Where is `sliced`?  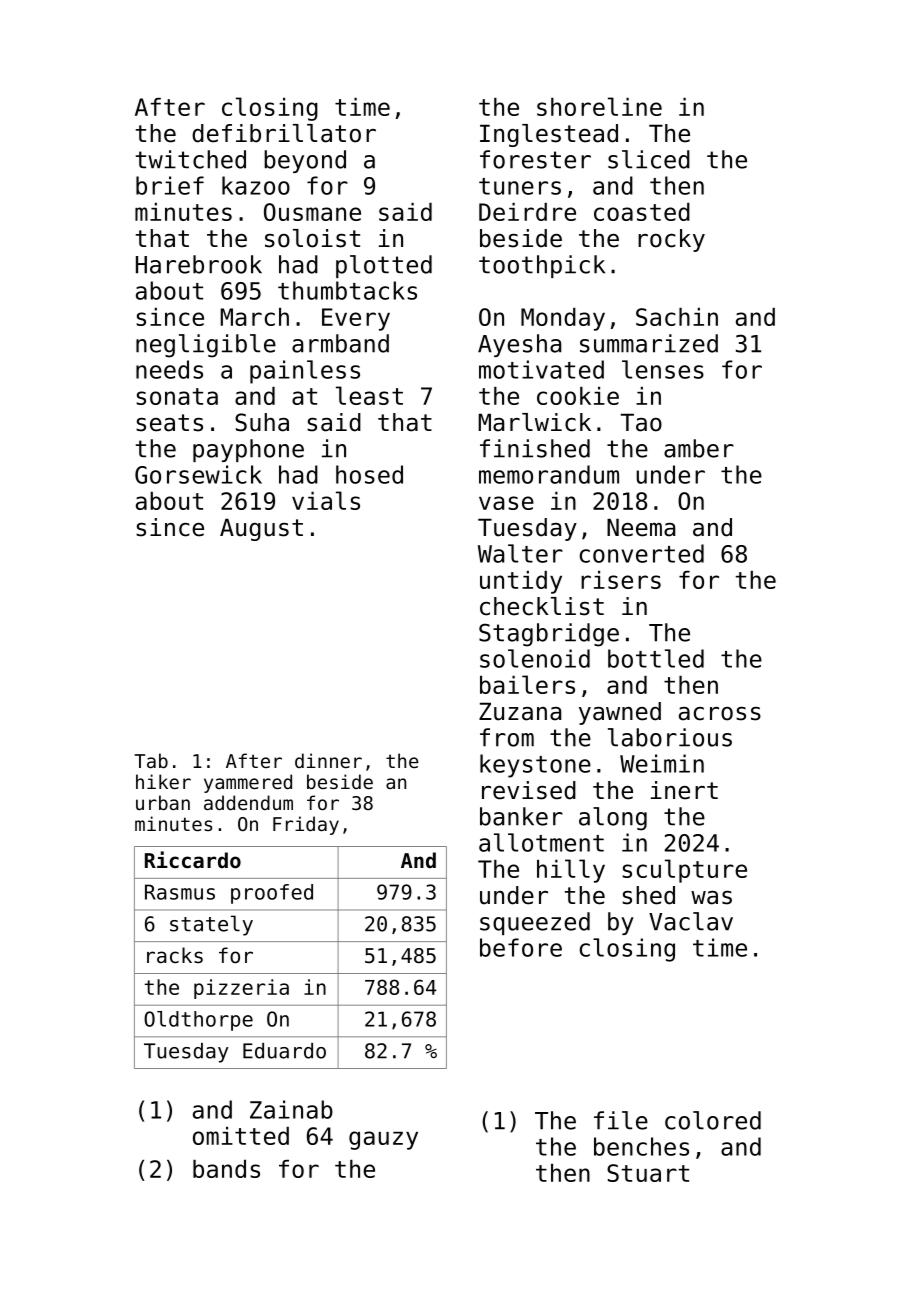
sliced is located at coordinates (649, 159).
